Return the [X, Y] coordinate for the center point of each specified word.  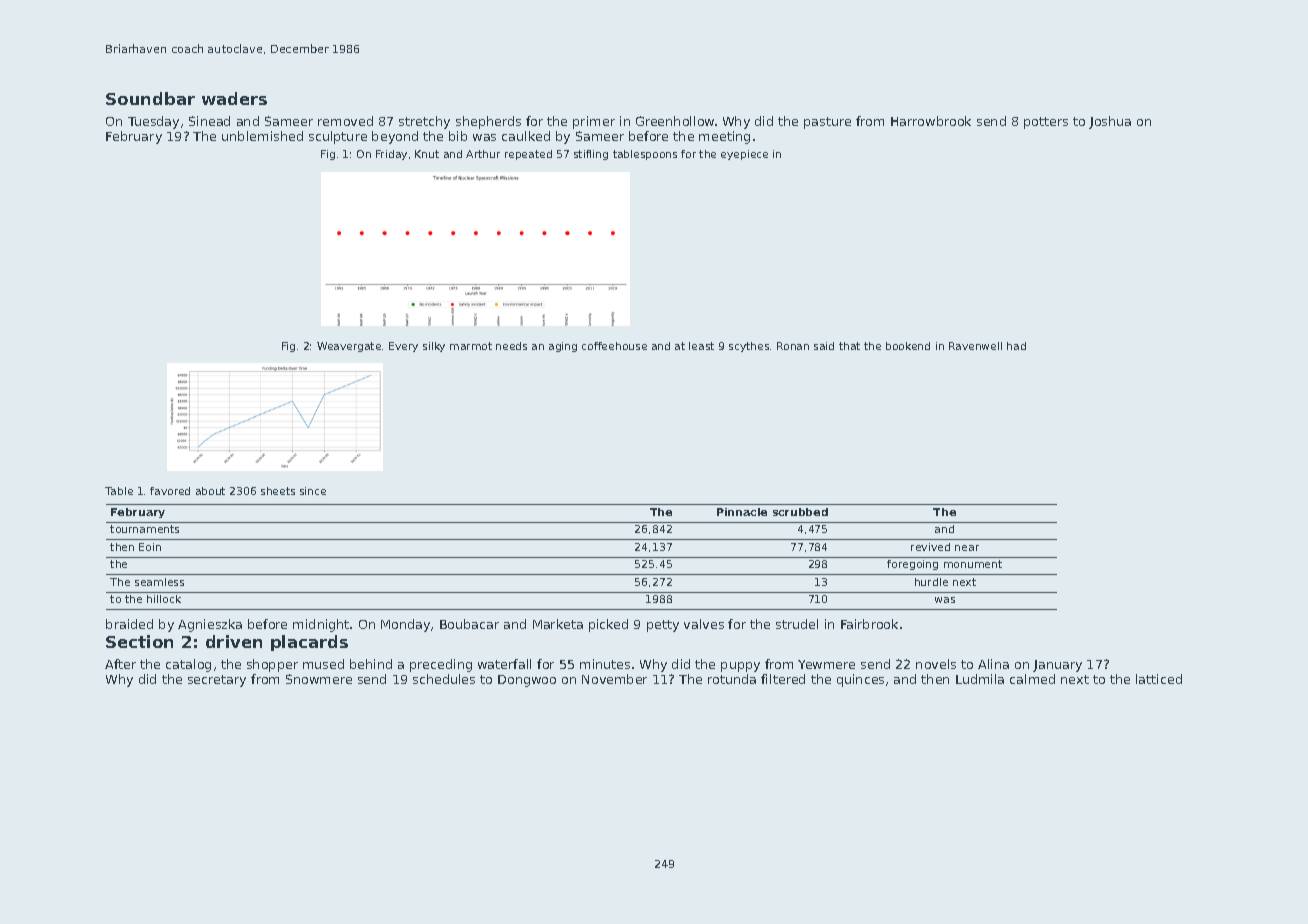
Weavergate [349, 347]
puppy [740, 667]
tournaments [144, 529]
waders [234, 98]
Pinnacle [742, 512]
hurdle [931, 582]
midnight [321, 625]
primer [594, 122]
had [1016, 346]
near [967, 548]
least [701, 346]
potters [1046, 123]
